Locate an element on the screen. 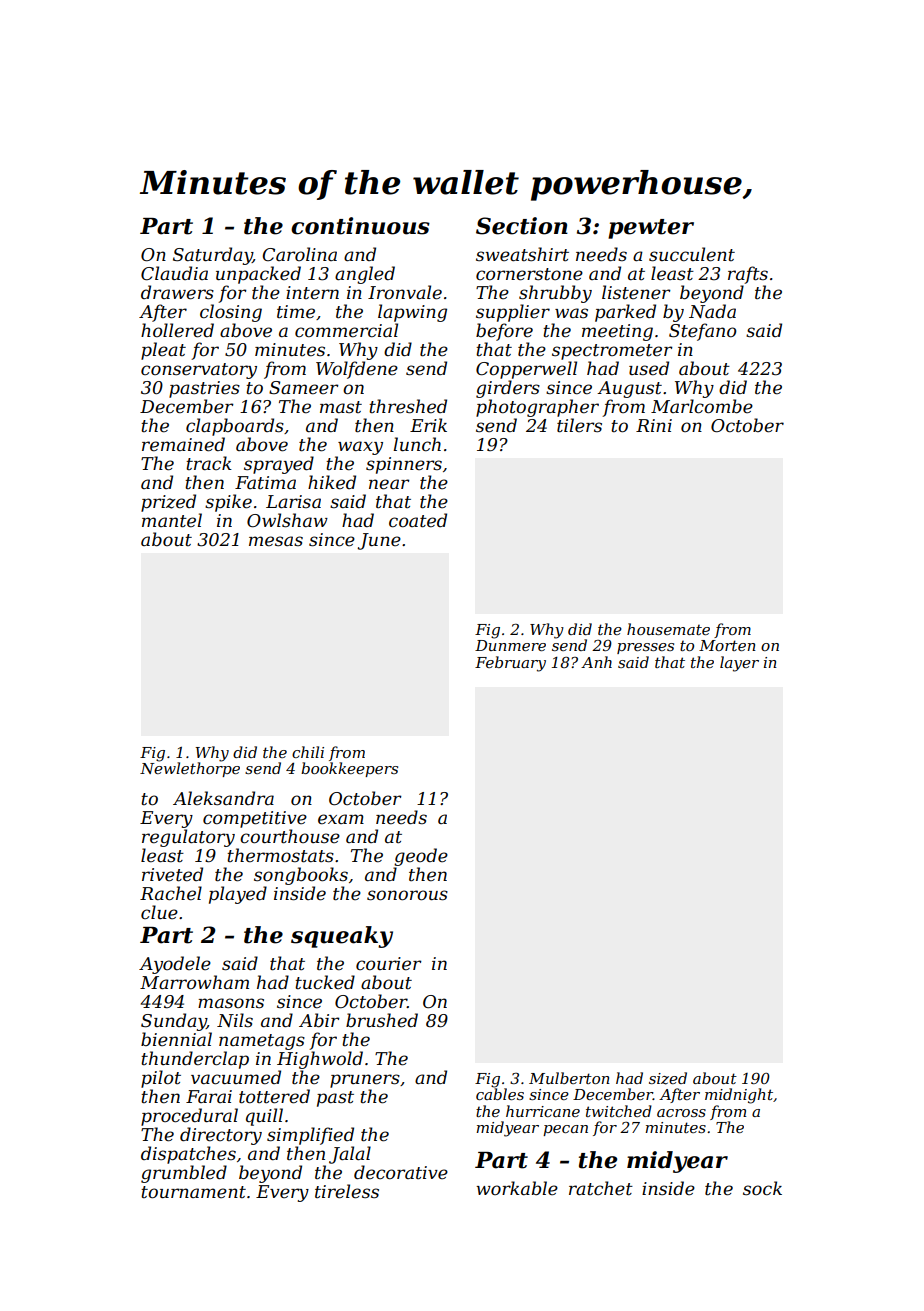  mesas is located at coordinates (276, 541).
